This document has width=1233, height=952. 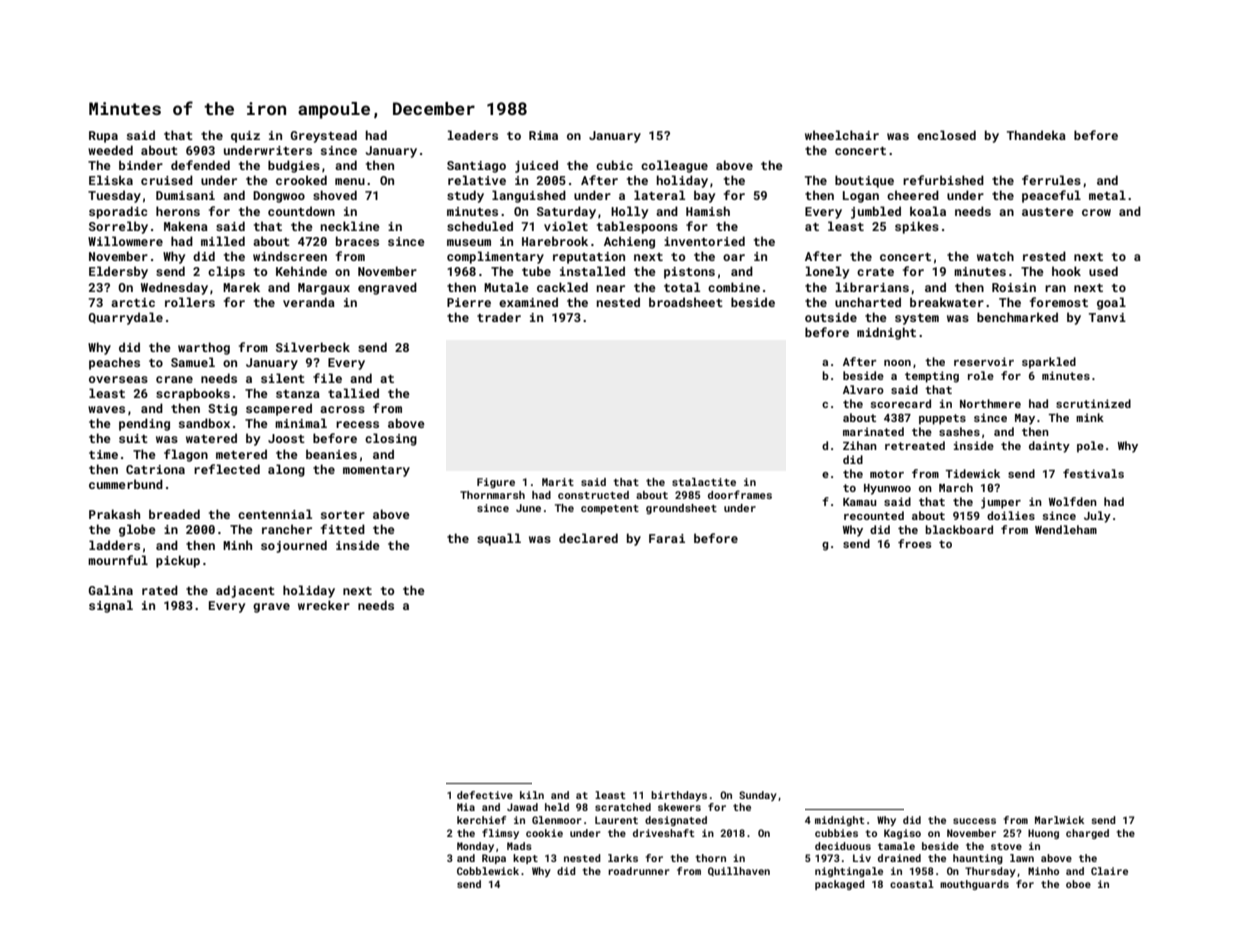 I want to click on Rima, so click(x=543, y=135).
